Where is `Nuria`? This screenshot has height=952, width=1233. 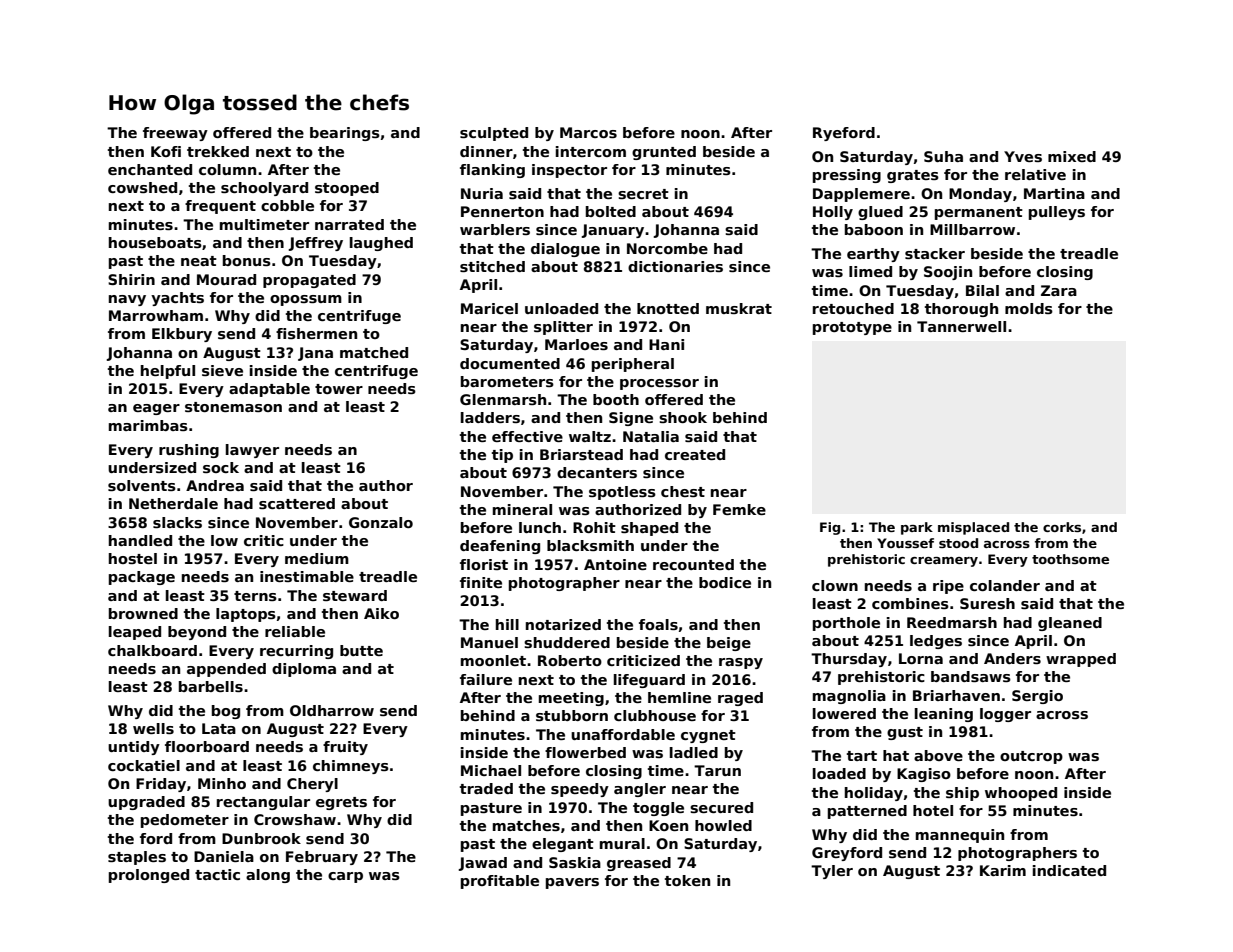
Nuria is located at coordinates (482, 193).
